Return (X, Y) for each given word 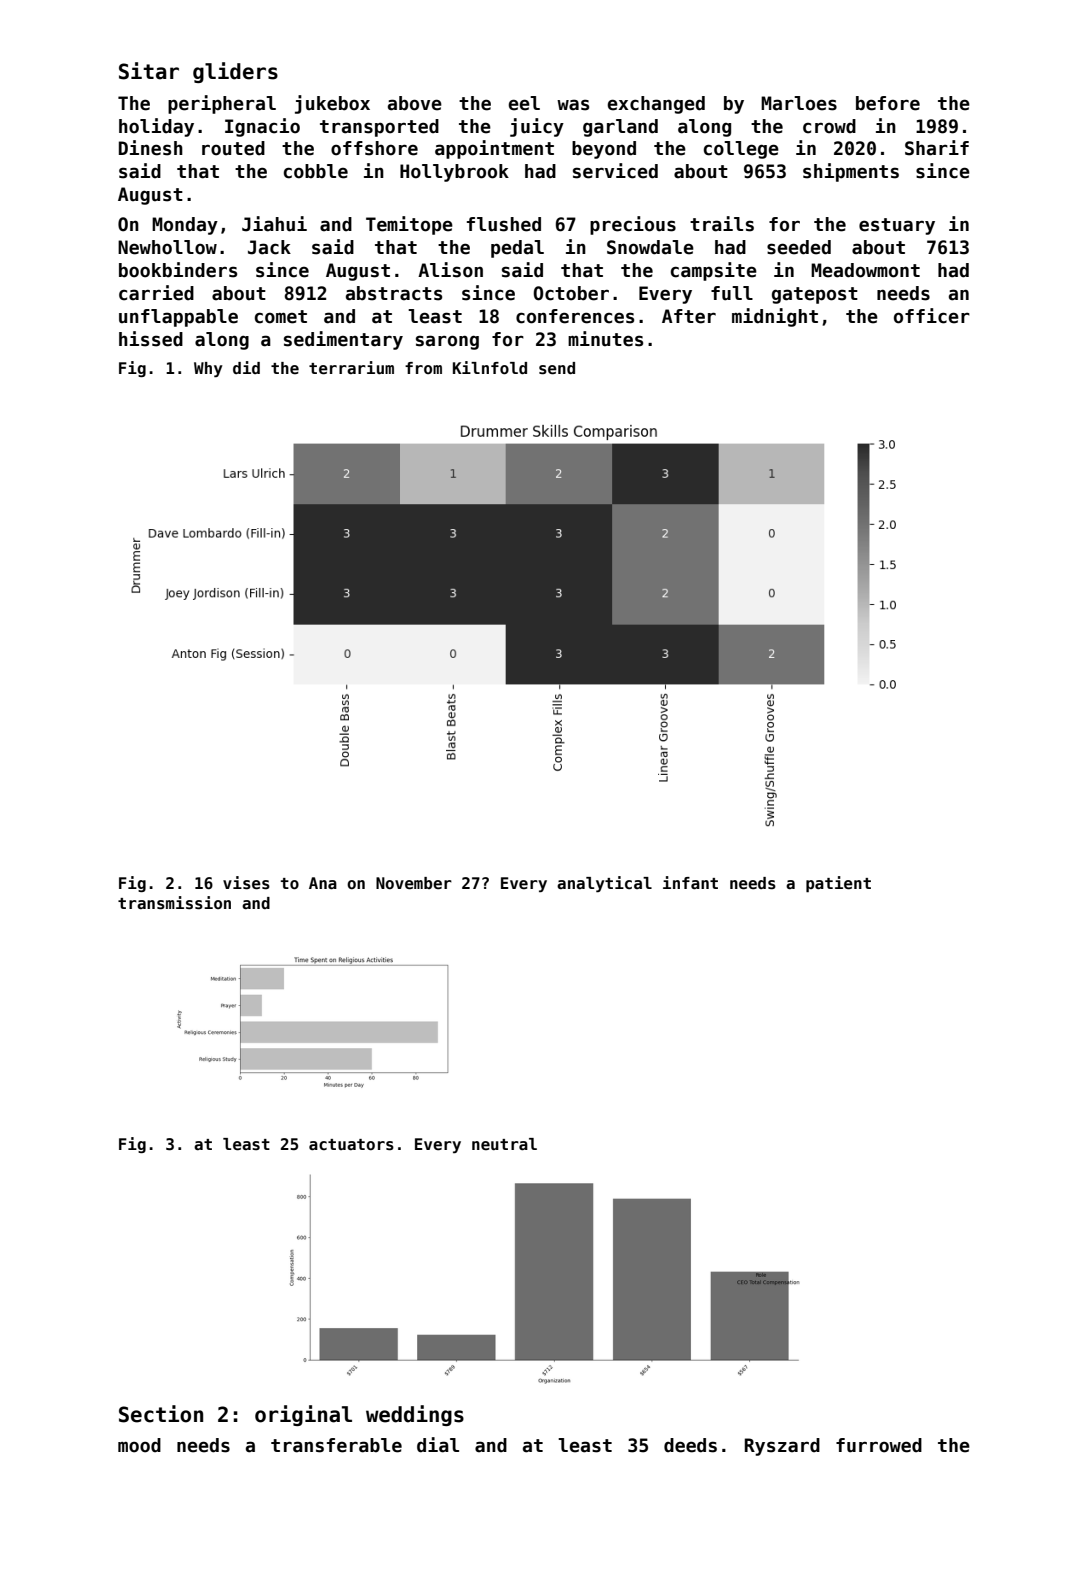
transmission (174, 903)
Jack (269, 247)
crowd (829, 126)
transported (379, 128)
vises (246, 883)
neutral (504, 1144)
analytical (604, 884)
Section (161, 1414)
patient (838, 884)
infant (690, 882)
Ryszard (782, 1447)
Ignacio (262, 127)
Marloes (799, 103)
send (557, 368)
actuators (351, 1145)
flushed (504, 224)
